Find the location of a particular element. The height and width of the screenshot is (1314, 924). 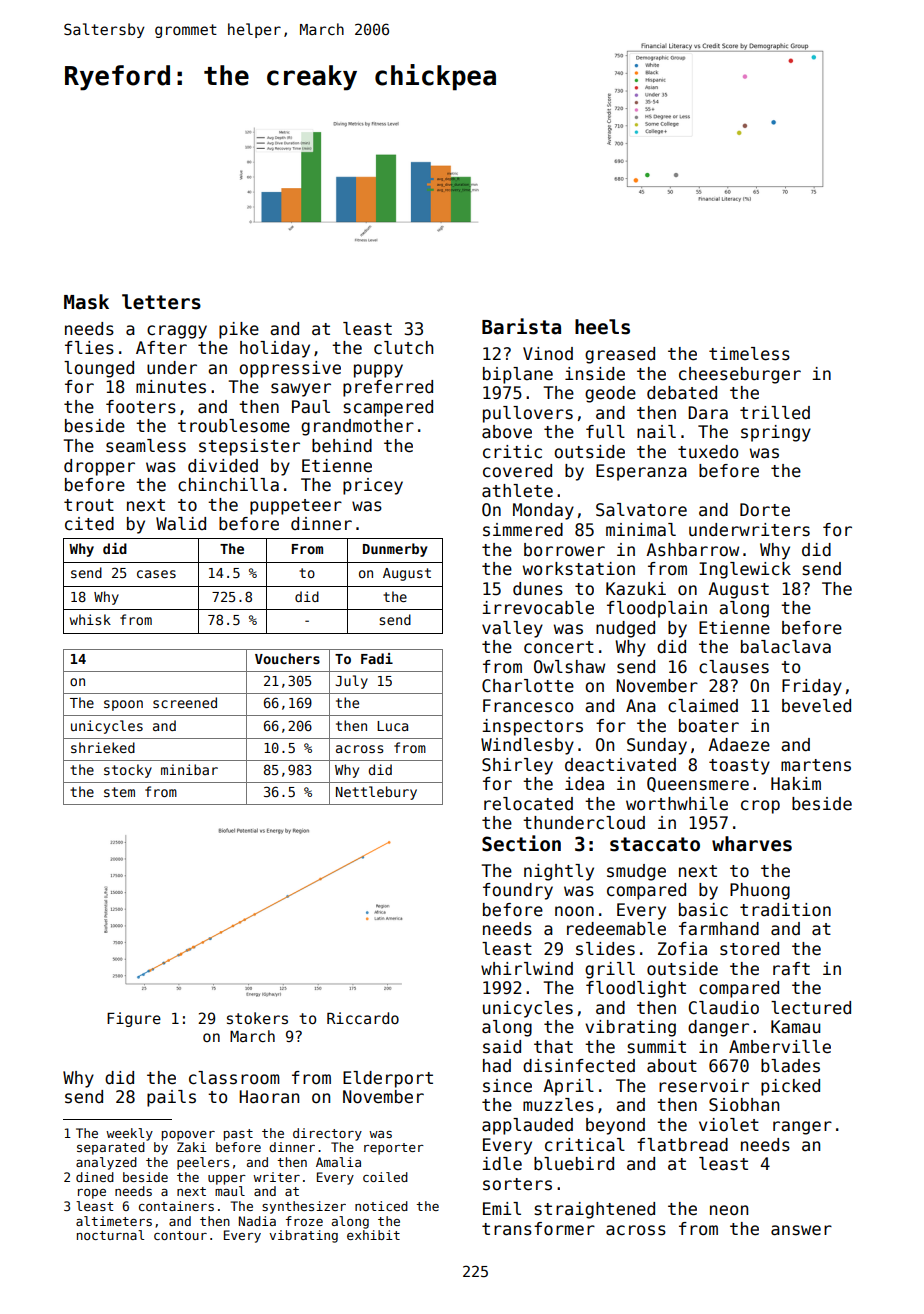

pike is located at coordinates (239, 330).
